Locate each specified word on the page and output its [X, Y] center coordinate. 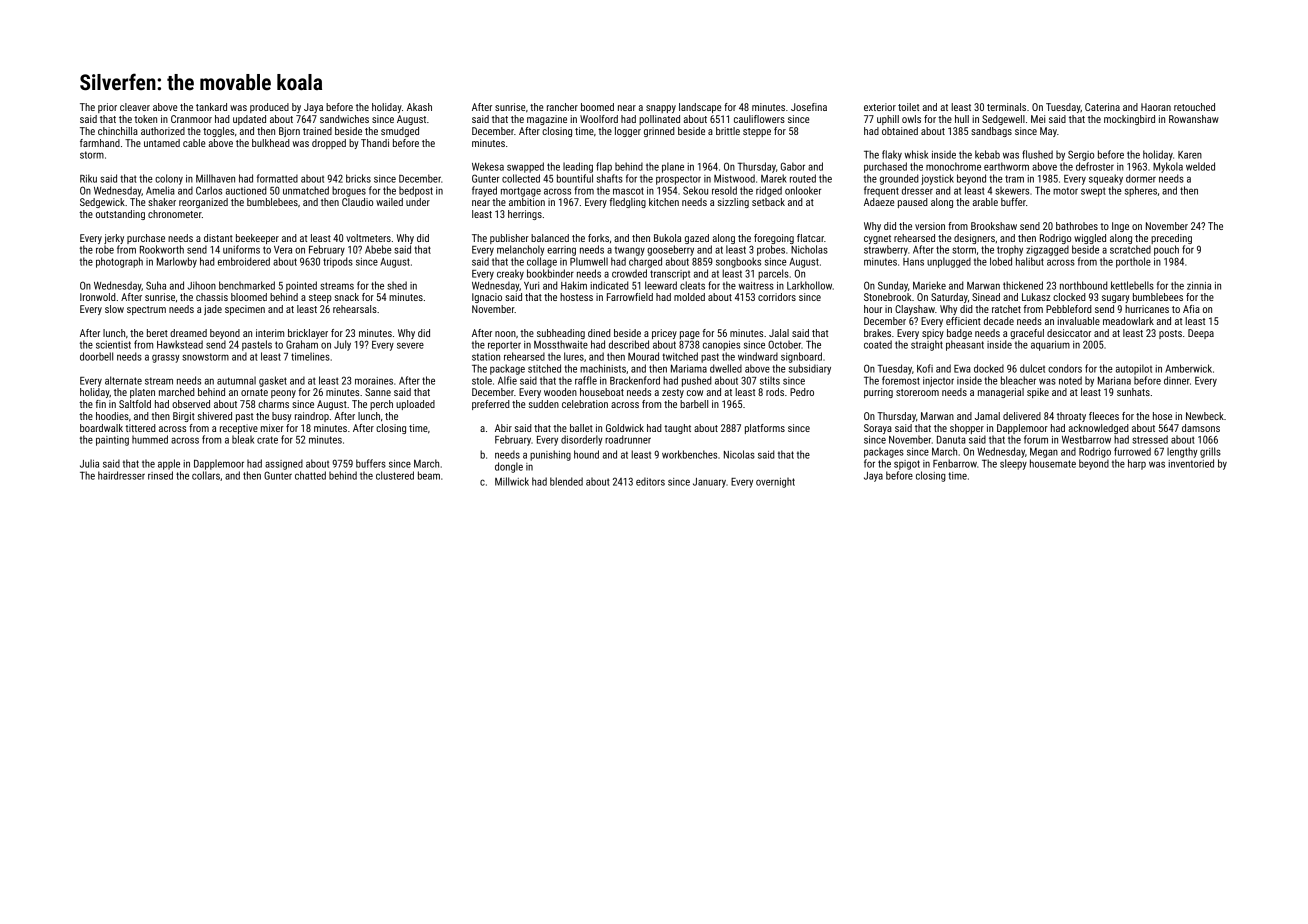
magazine [547, 120]
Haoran [1156, 107]
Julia [89, 463]
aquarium [1050, 346]
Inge [1120, 227]
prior [107, 108]
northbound [1084, 285]
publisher [509, 239]
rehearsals [355, 309]
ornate [254, 392]
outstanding [120, 215]
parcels [773, 274]
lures [574, 356]
